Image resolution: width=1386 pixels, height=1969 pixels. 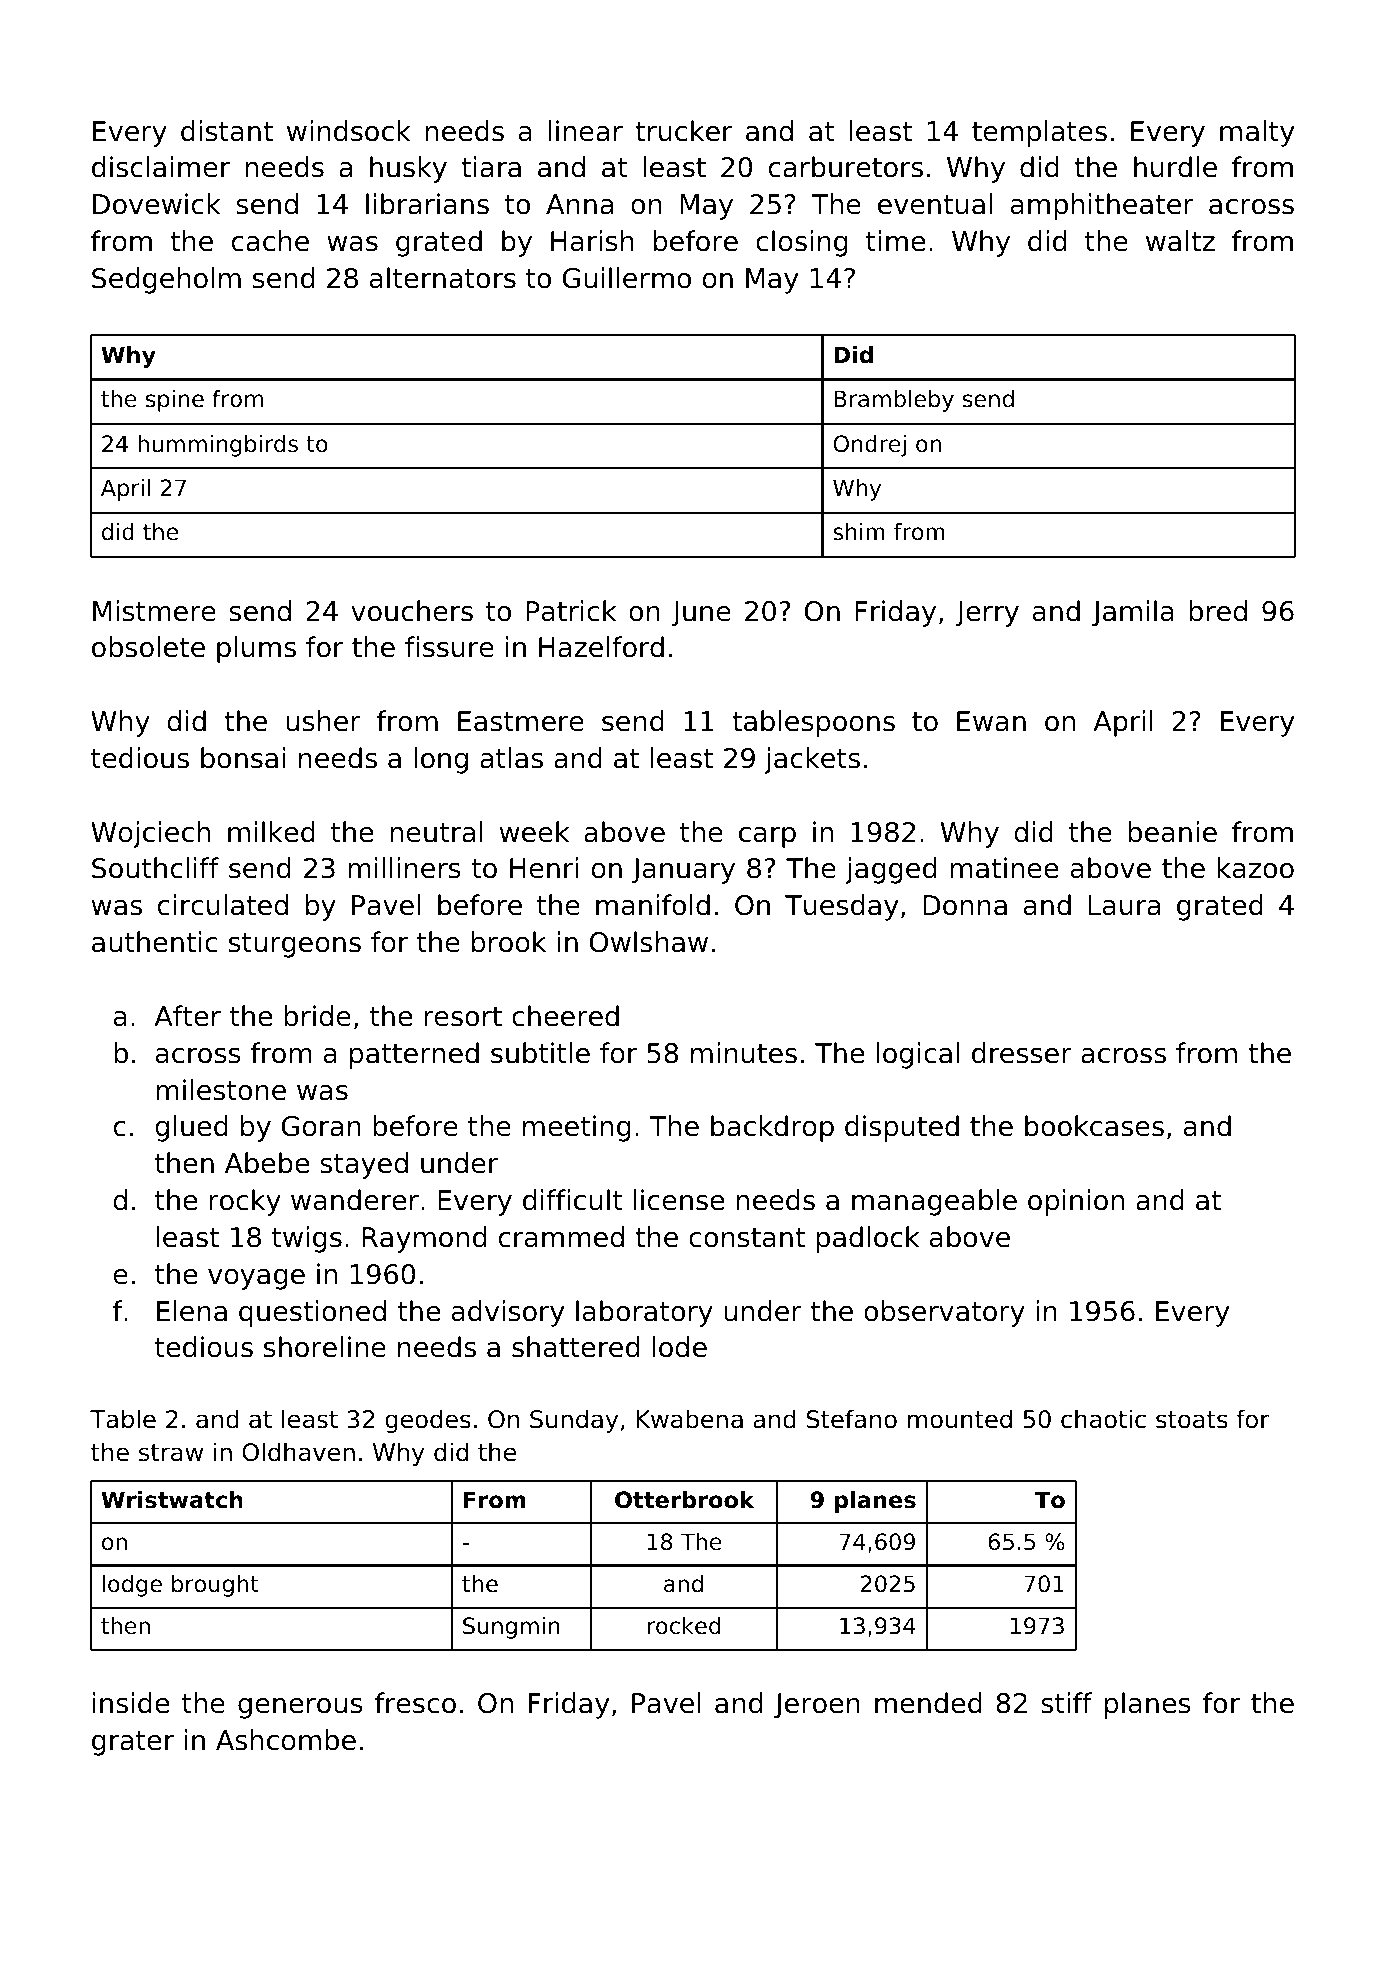 I want to click on week, so click(x=534, y=832).
